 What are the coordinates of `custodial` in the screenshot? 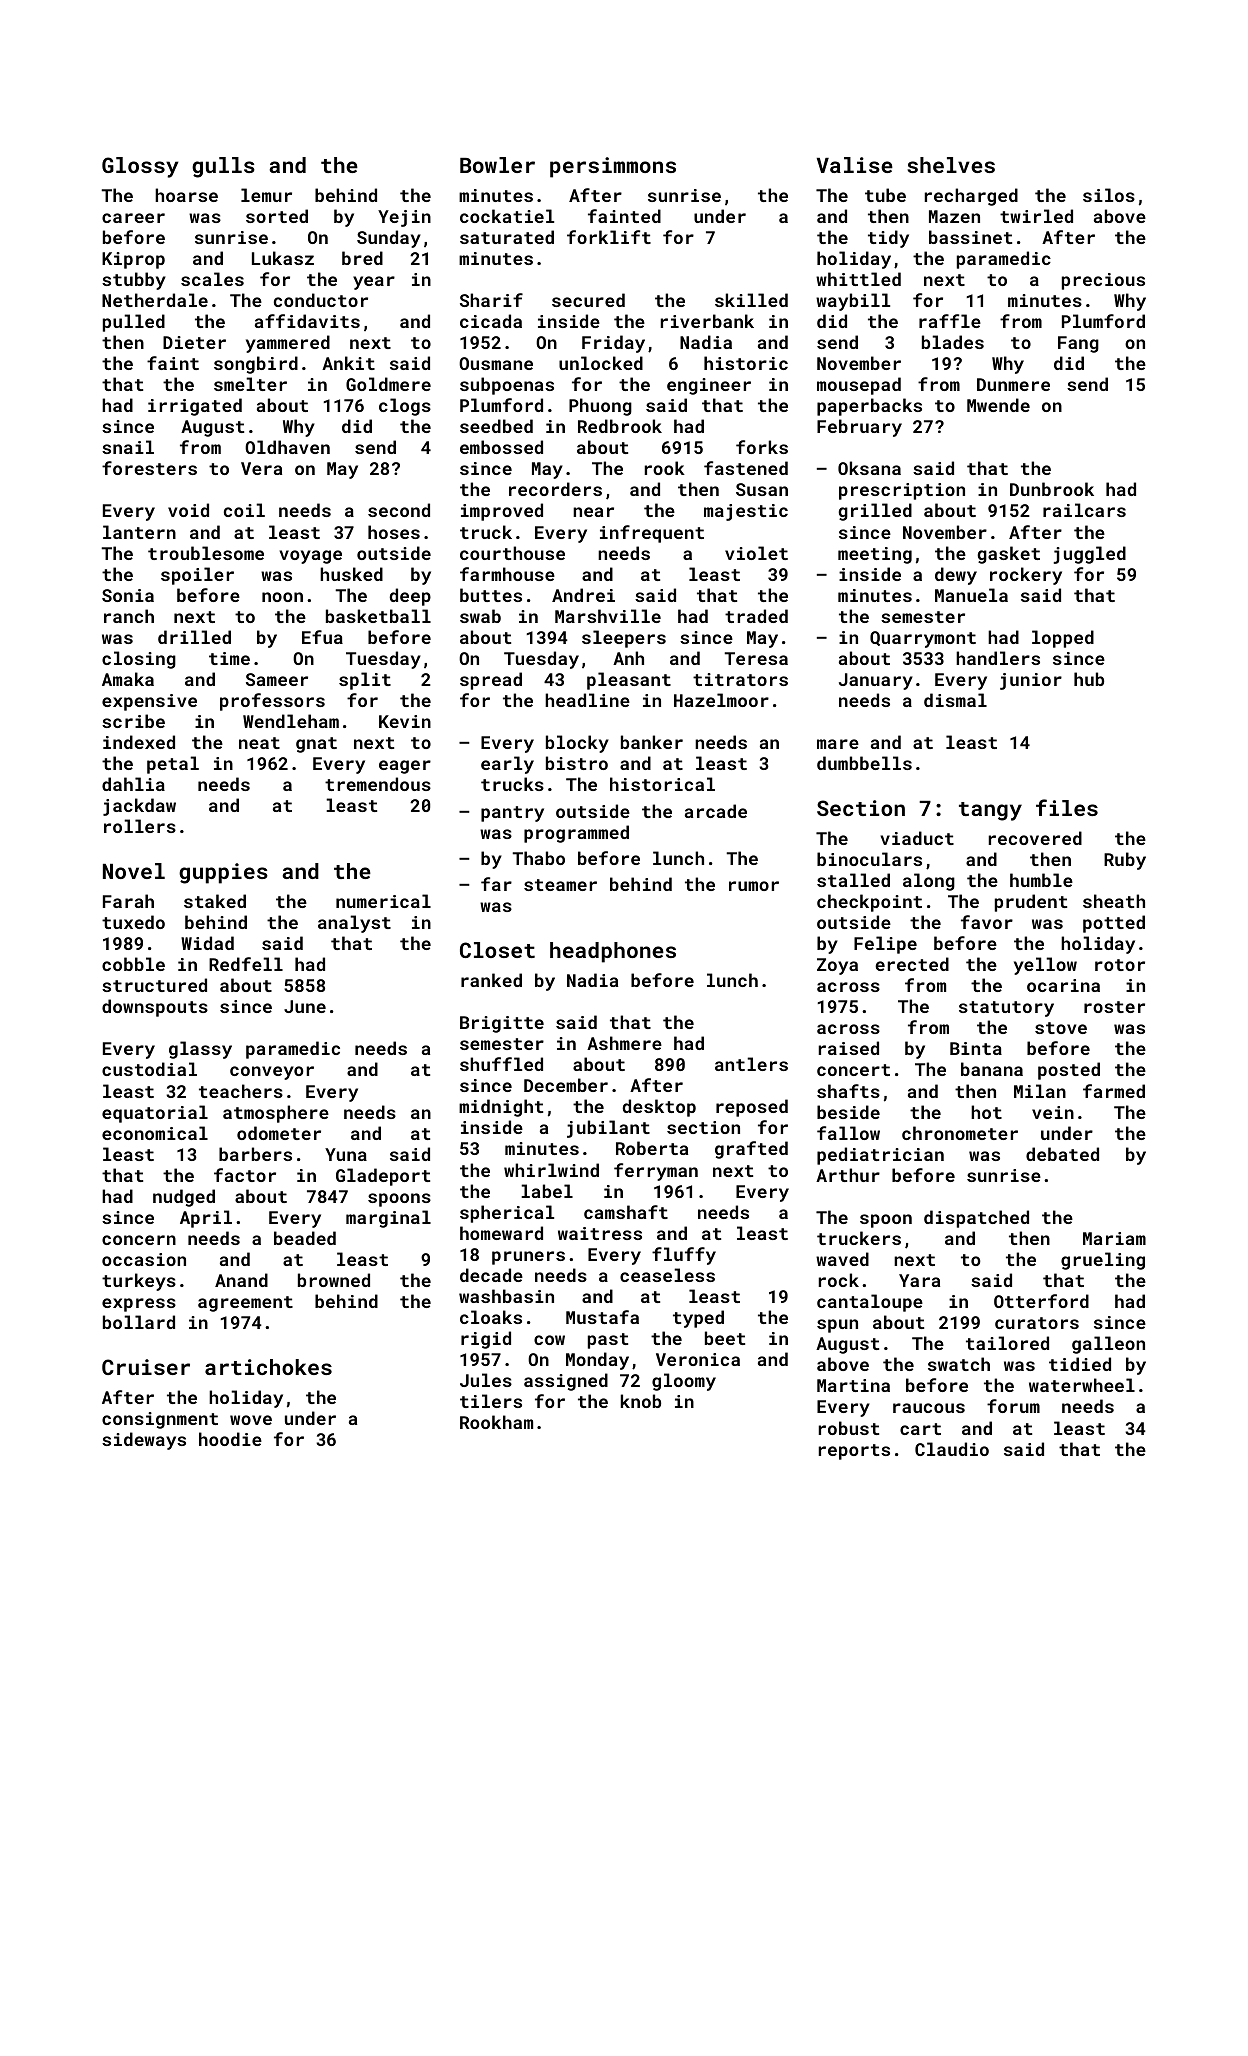 It's located at (149, 1069).
